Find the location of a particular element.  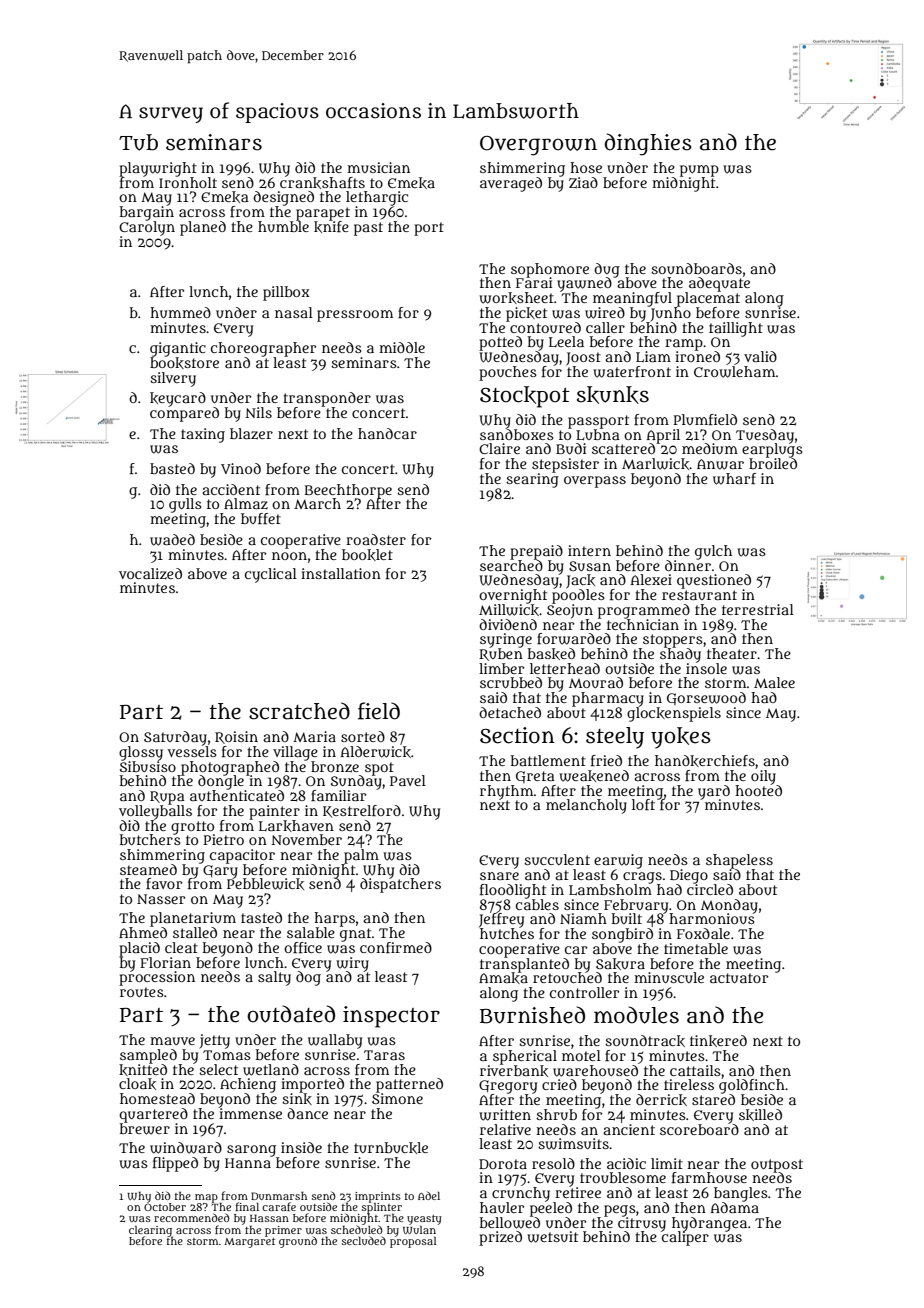

Foxdale is located at coordinates (703, 933).
